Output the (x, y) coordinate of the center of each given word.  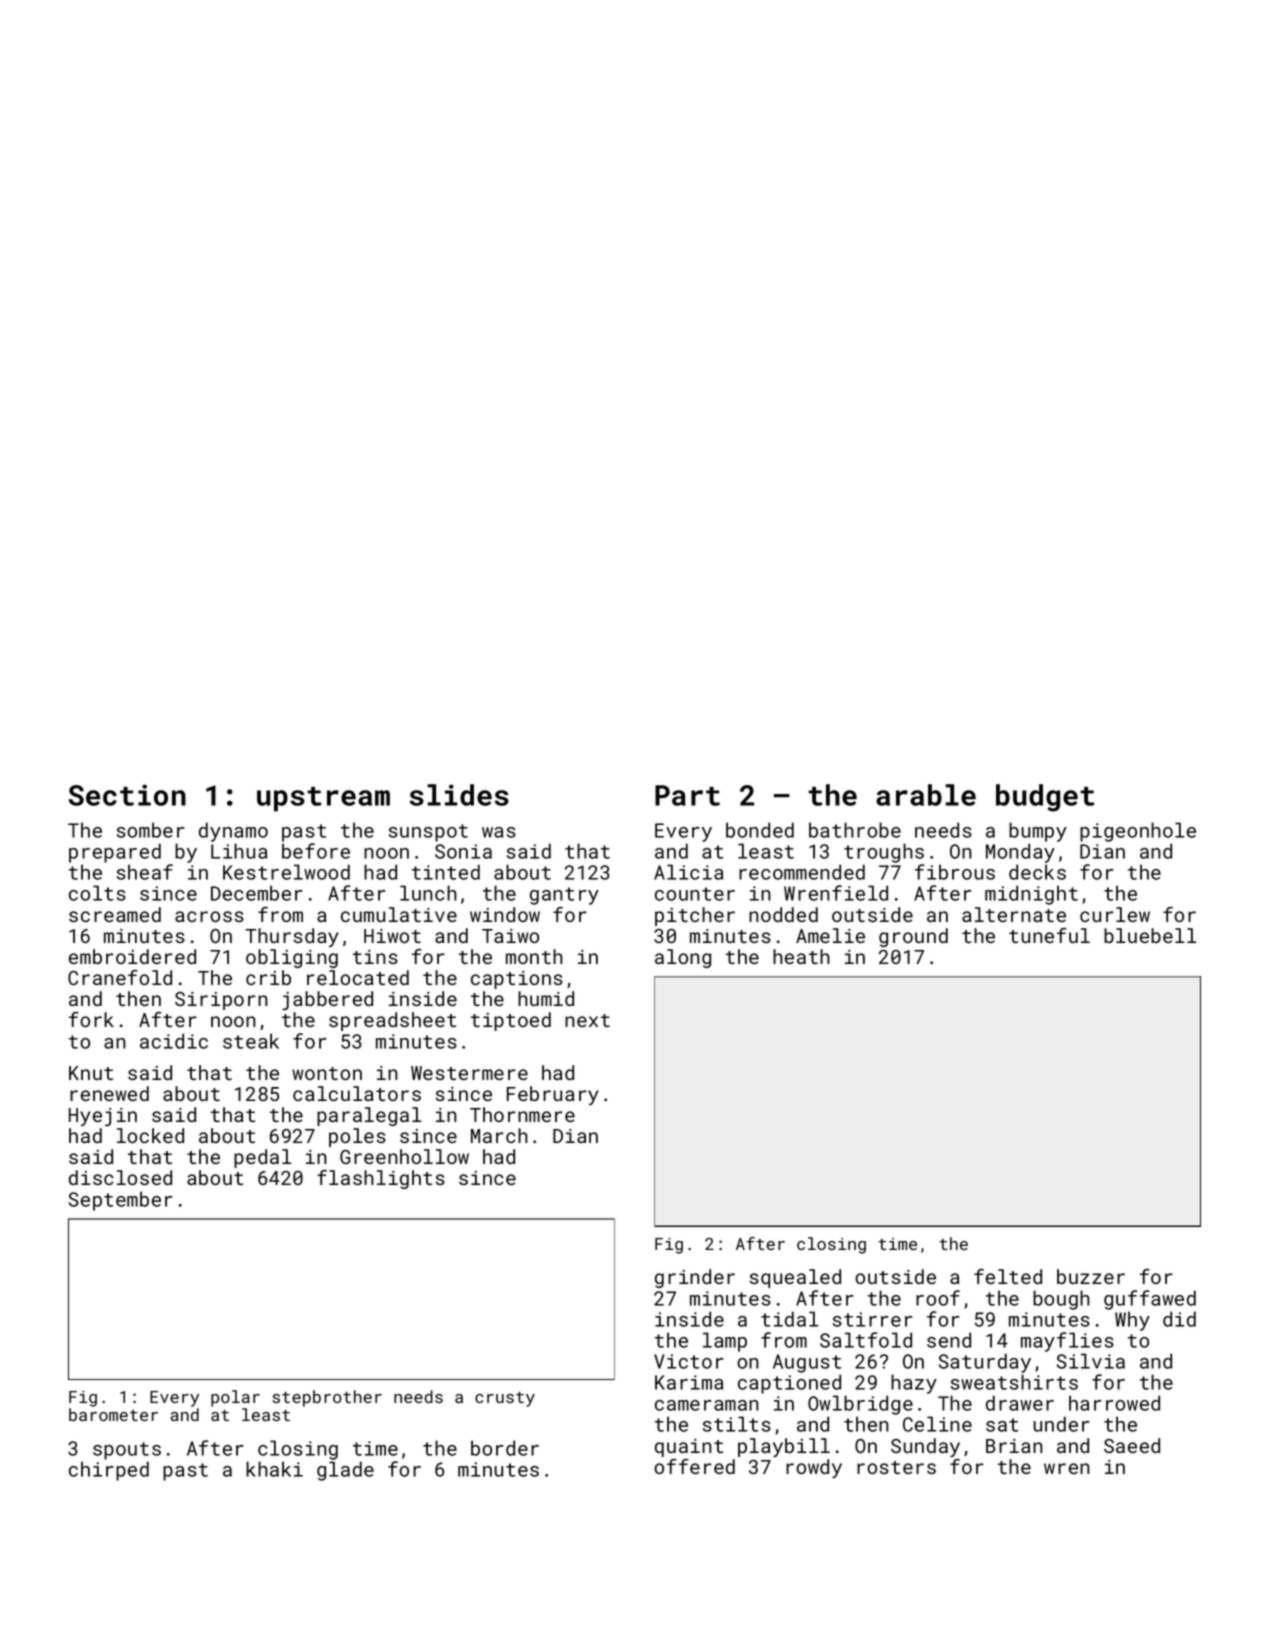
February (553, 1095)
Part (687, 795)
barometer (113, 1414)
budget (1045, 798)
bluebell (1150, 935)
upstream (323, 799)
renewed (109, 1093)
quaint (689, 1448)
